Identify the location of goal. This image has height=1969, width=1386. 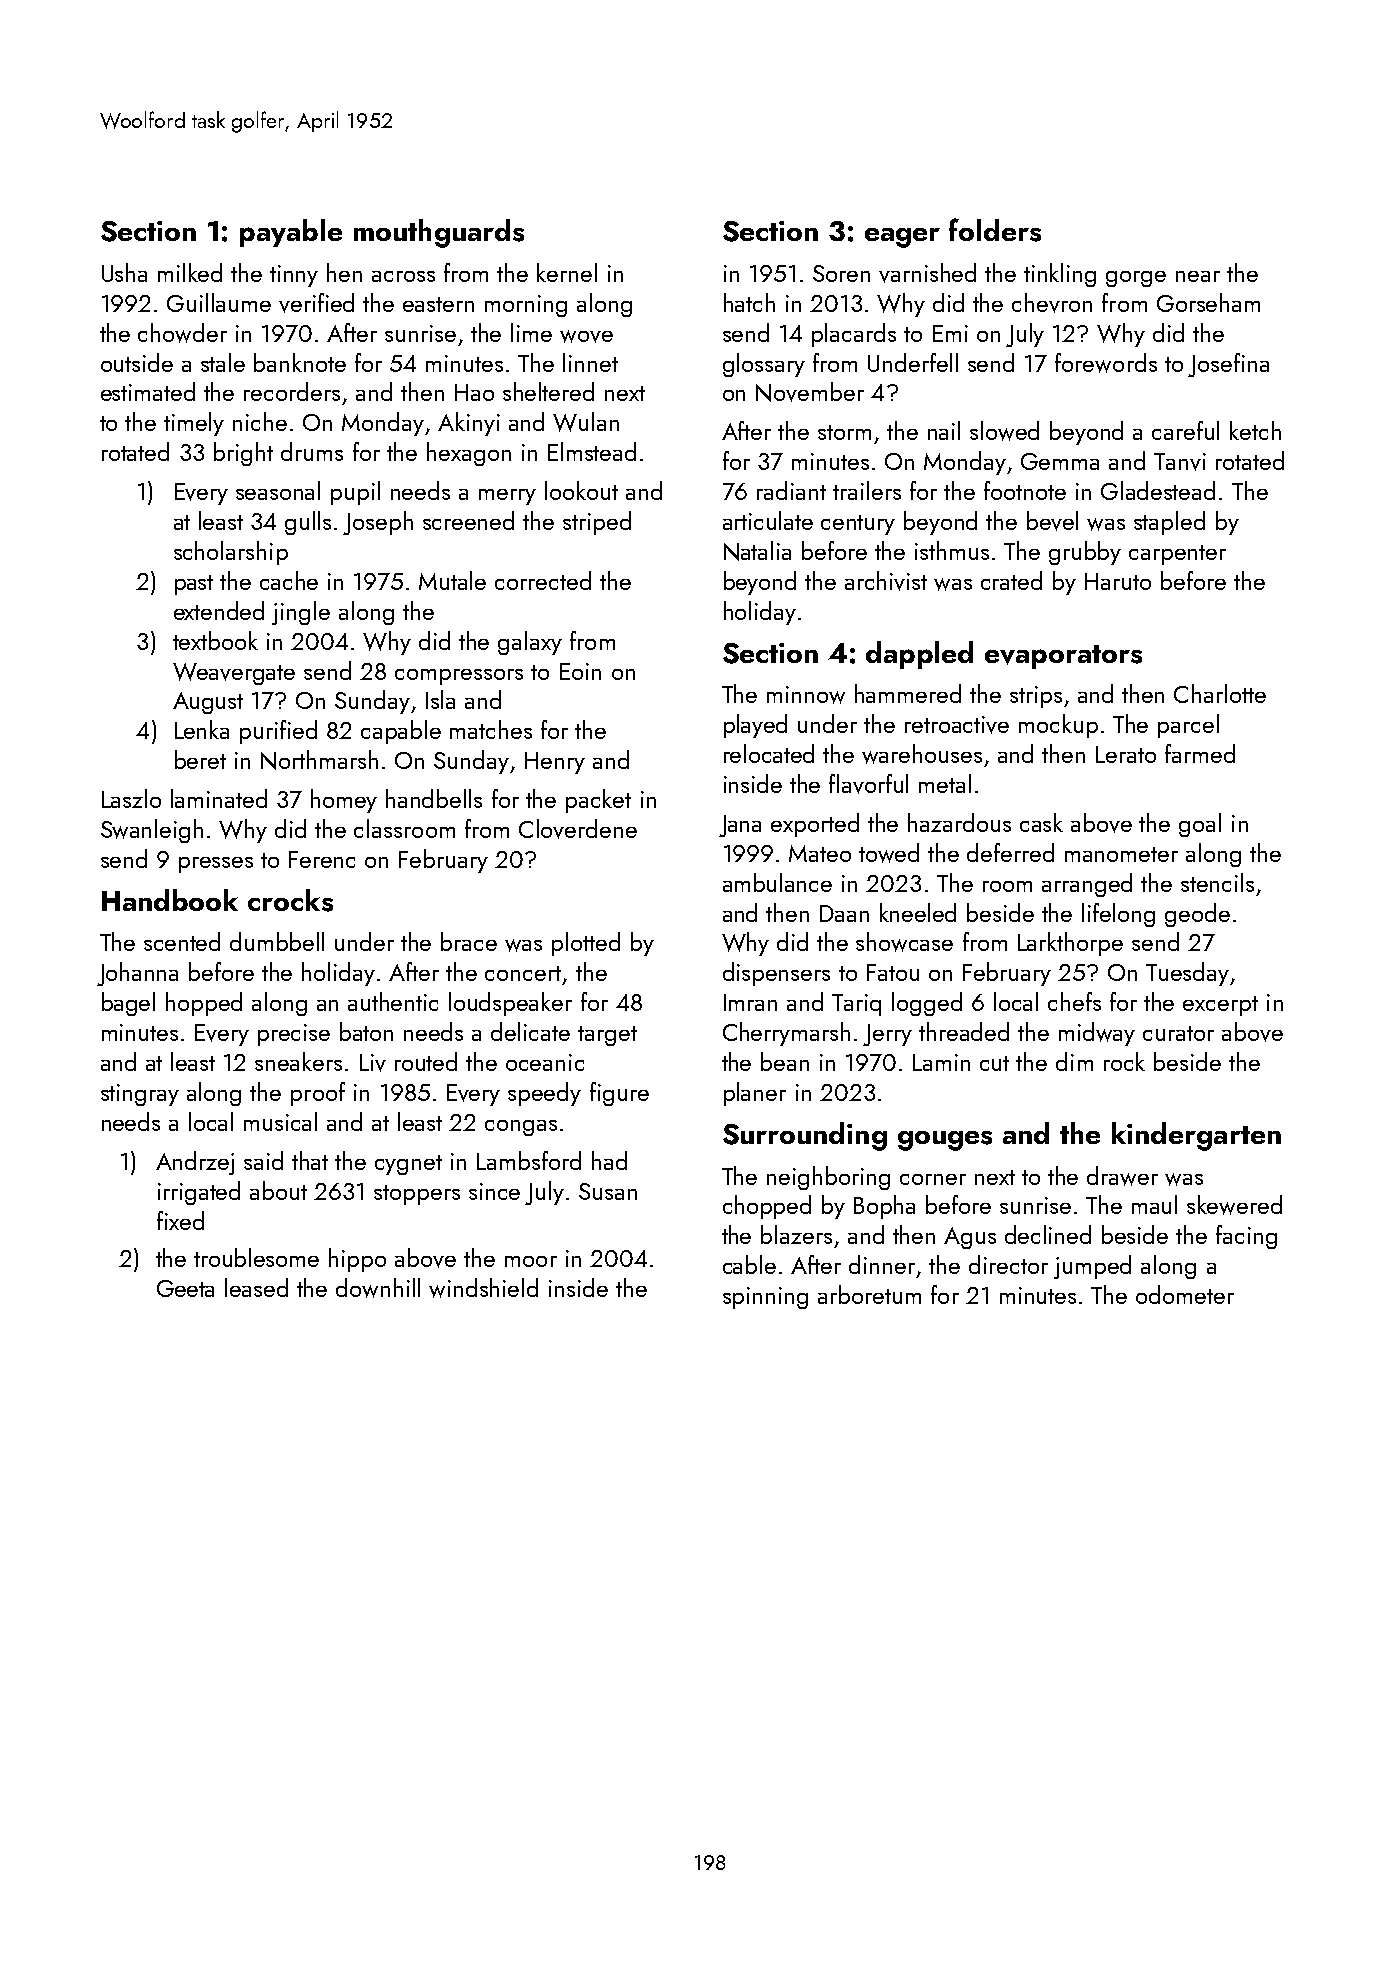
(1200, 825).
